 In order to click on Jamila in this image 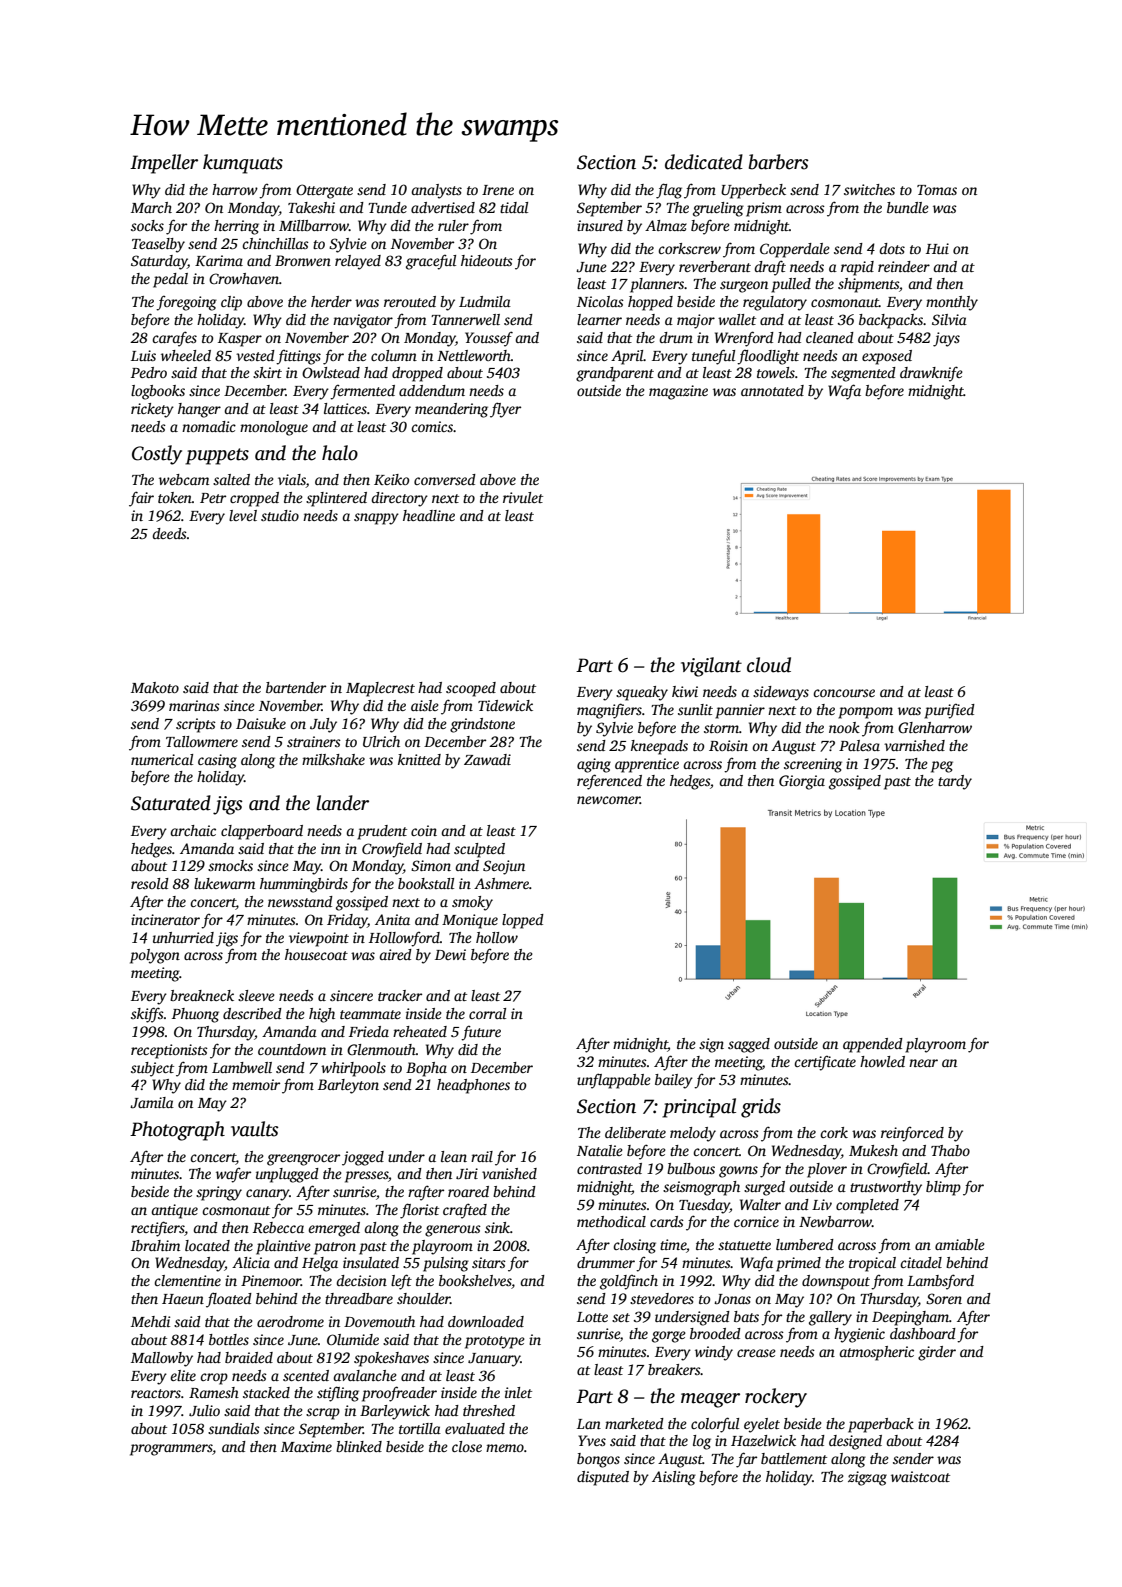, I will do `click(152, 1102)`.
